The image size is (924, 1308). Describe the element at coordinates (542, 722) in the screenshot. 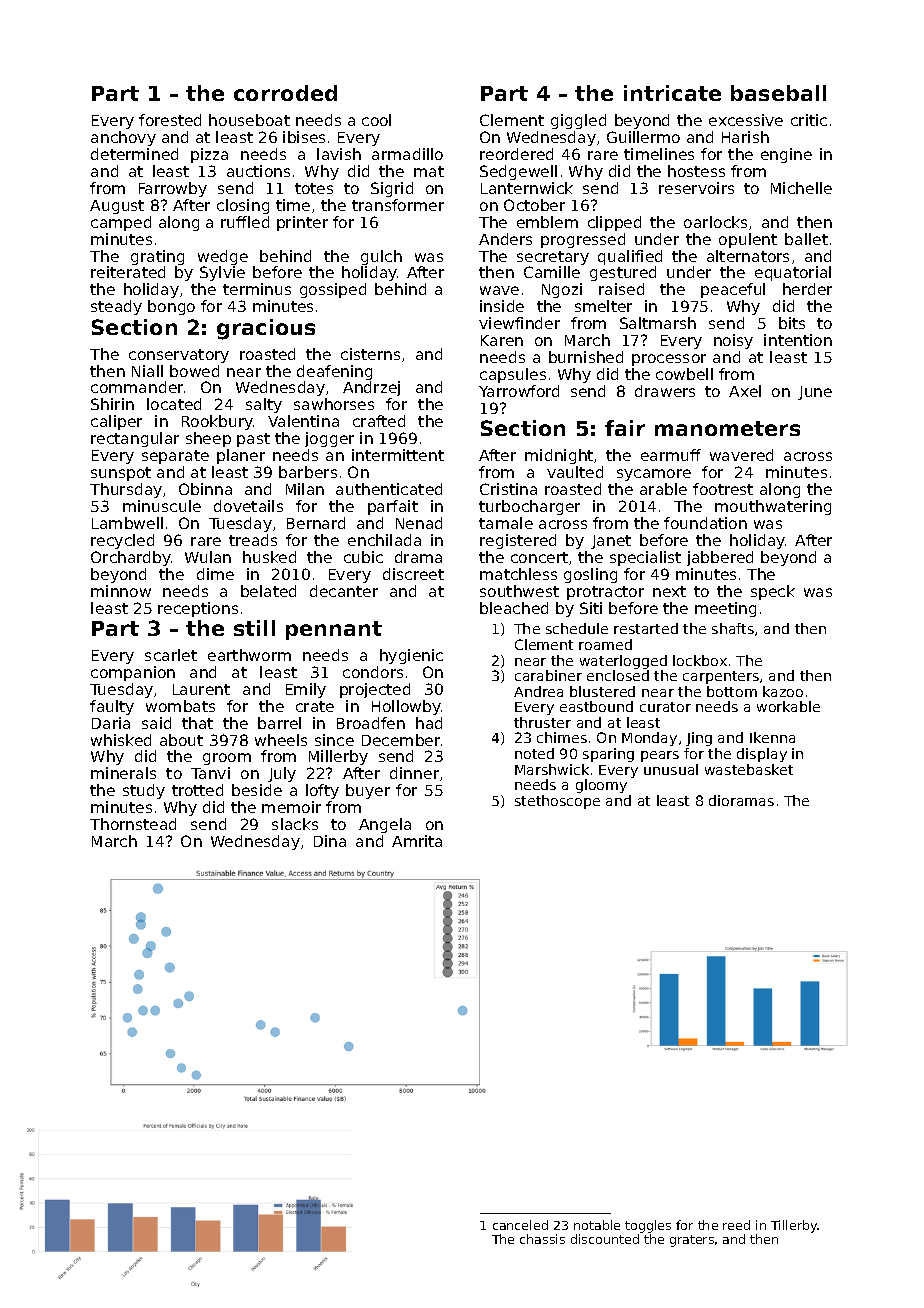

I see `thruster` at that location.
